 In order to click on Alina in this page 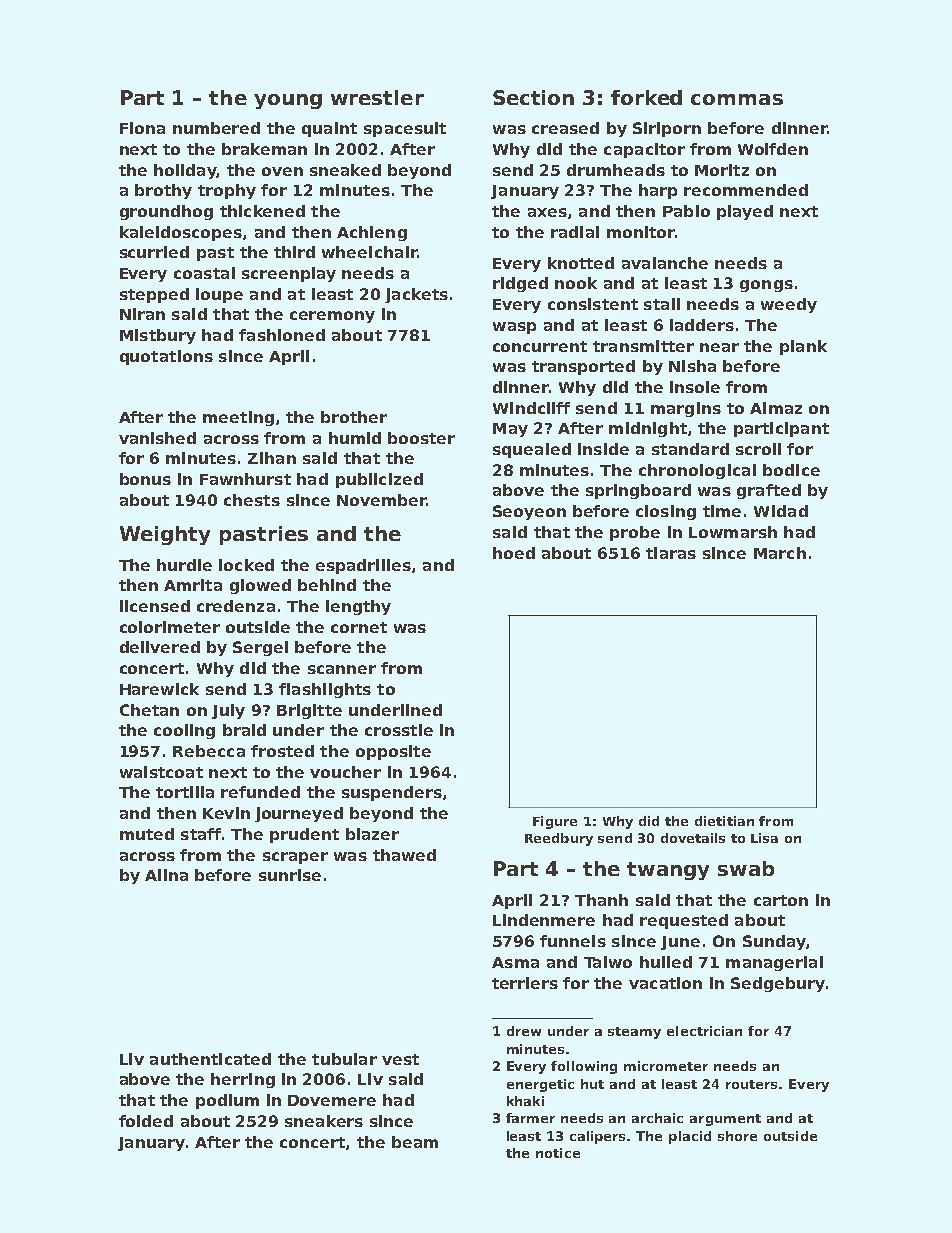, I will do `click(166, 875)`.
